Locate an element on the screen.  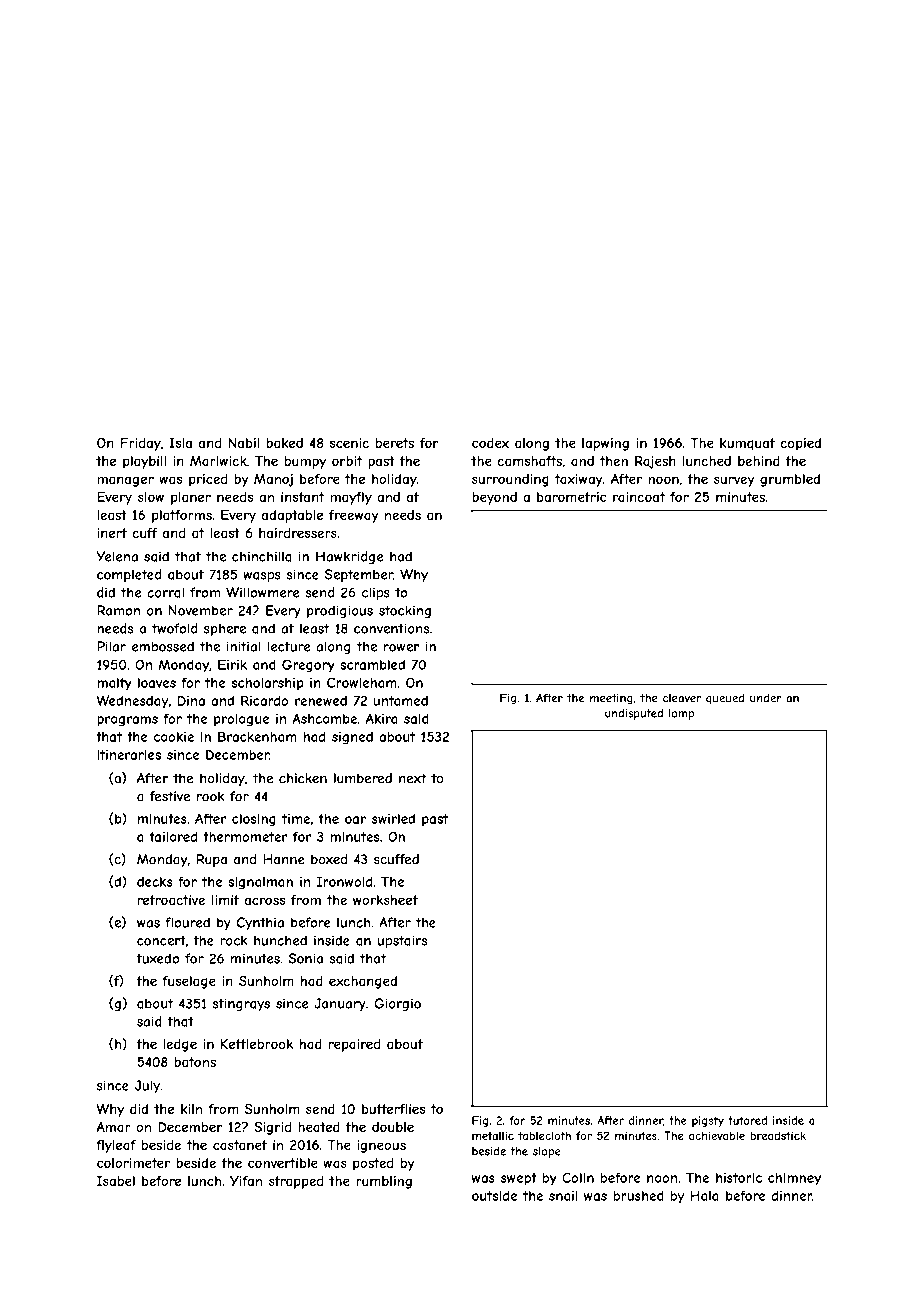
malty is located at coordinates (114, 684).
